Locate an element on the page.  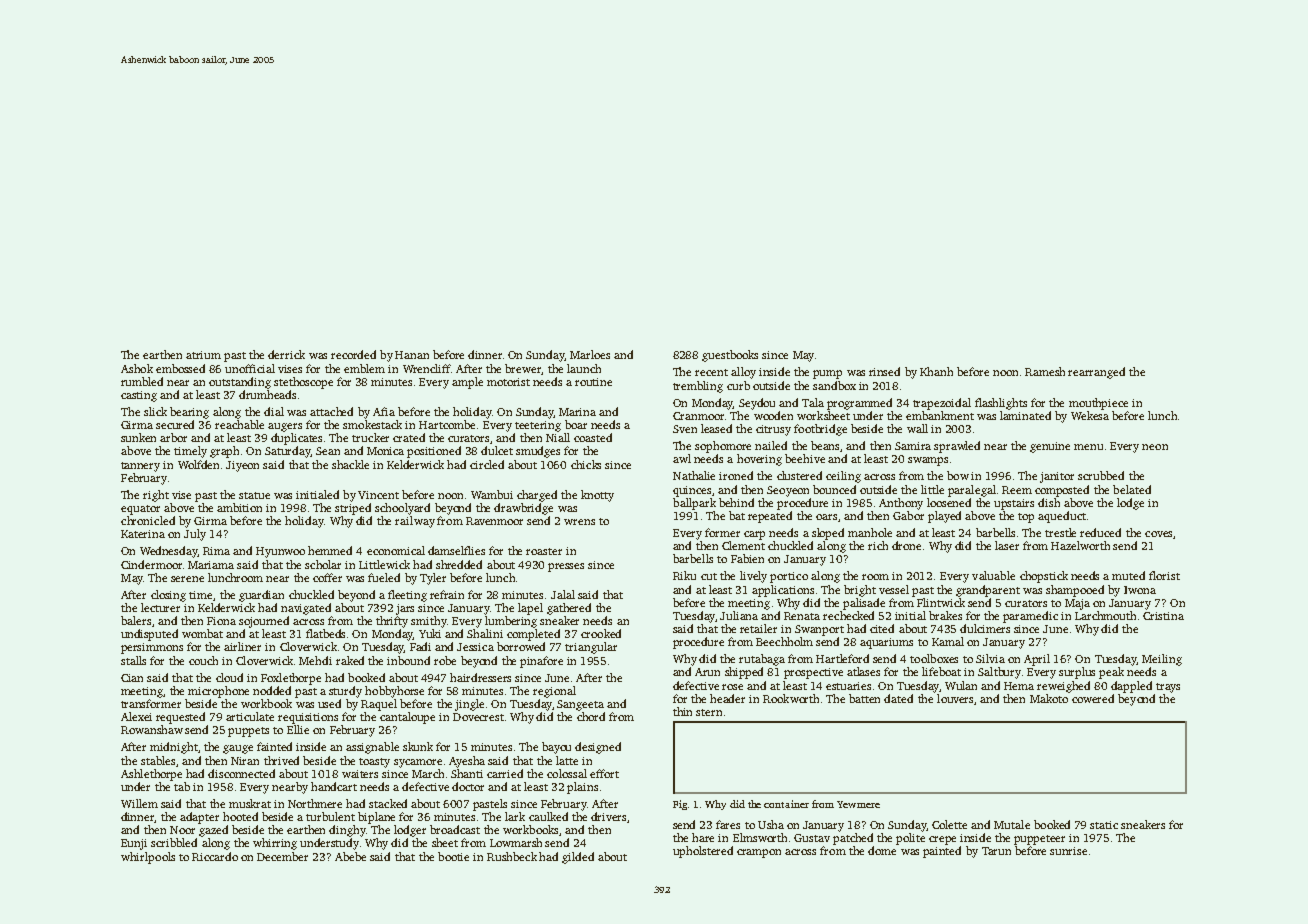
designed is located at coordinates (598, 748).
